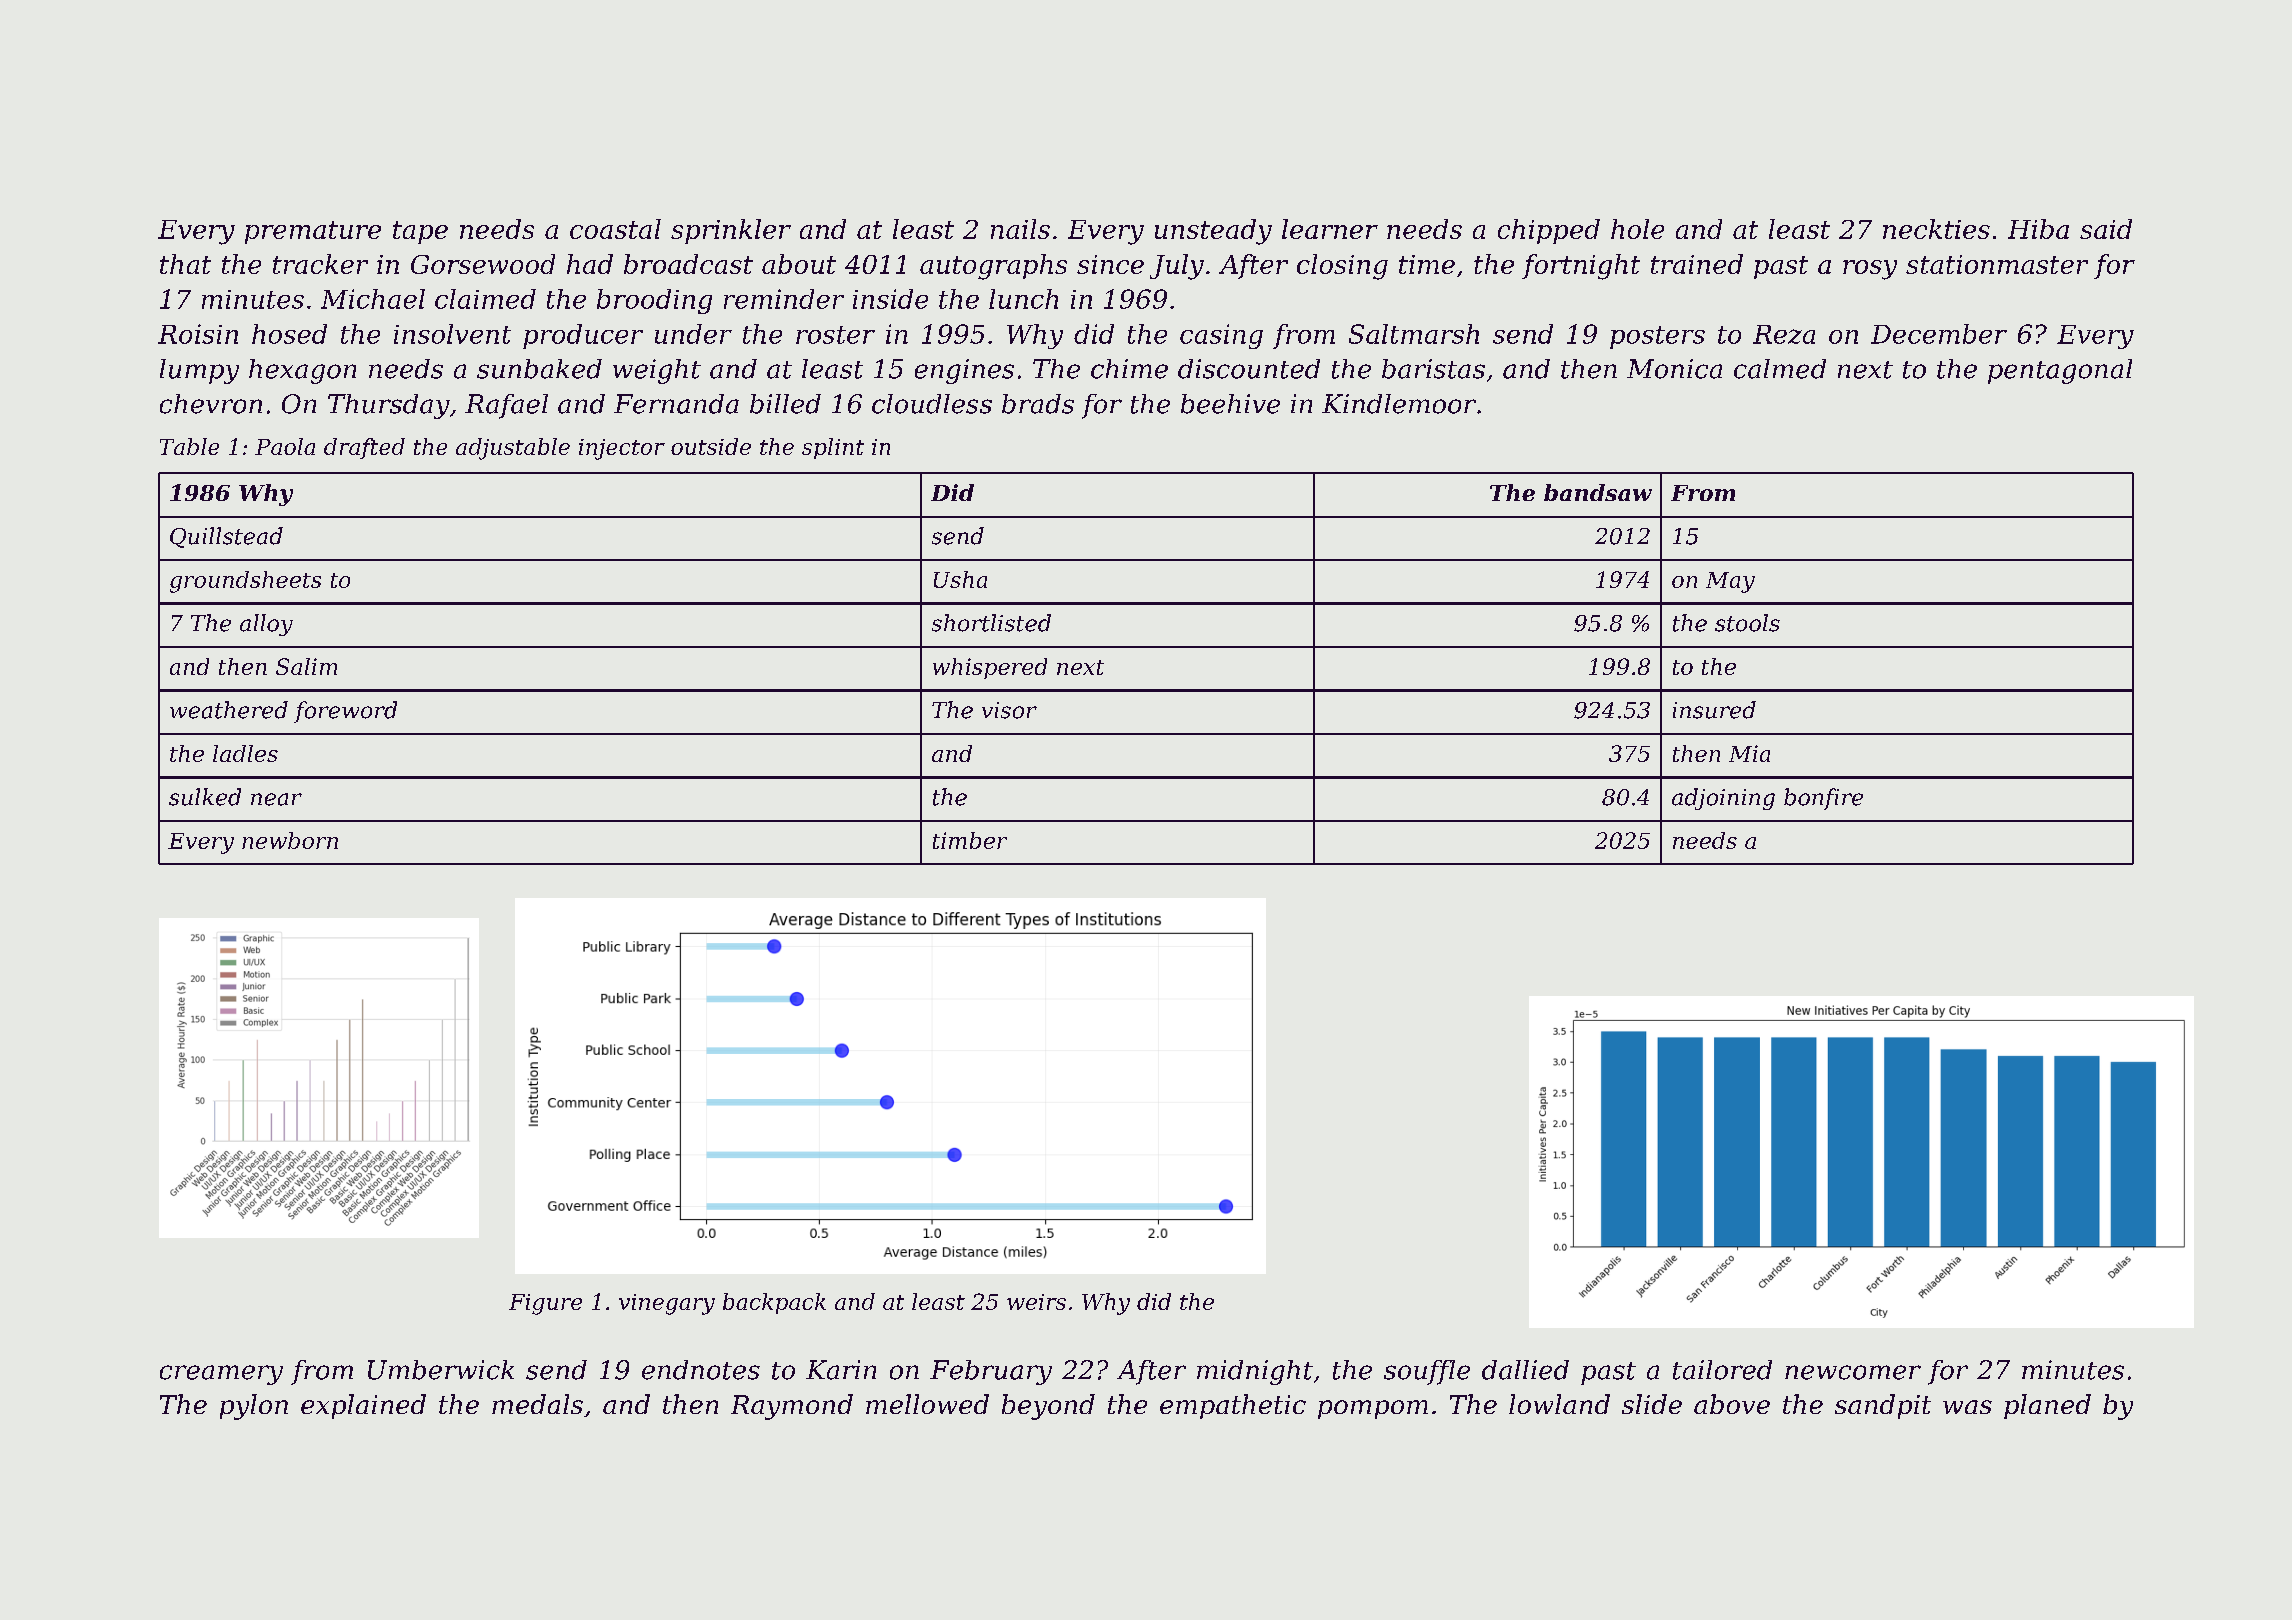 This page has width=2292, height=1620. What do you see at coordinates (711, 446) in the page?
I see `outside` at bounding box center [711, 446].
